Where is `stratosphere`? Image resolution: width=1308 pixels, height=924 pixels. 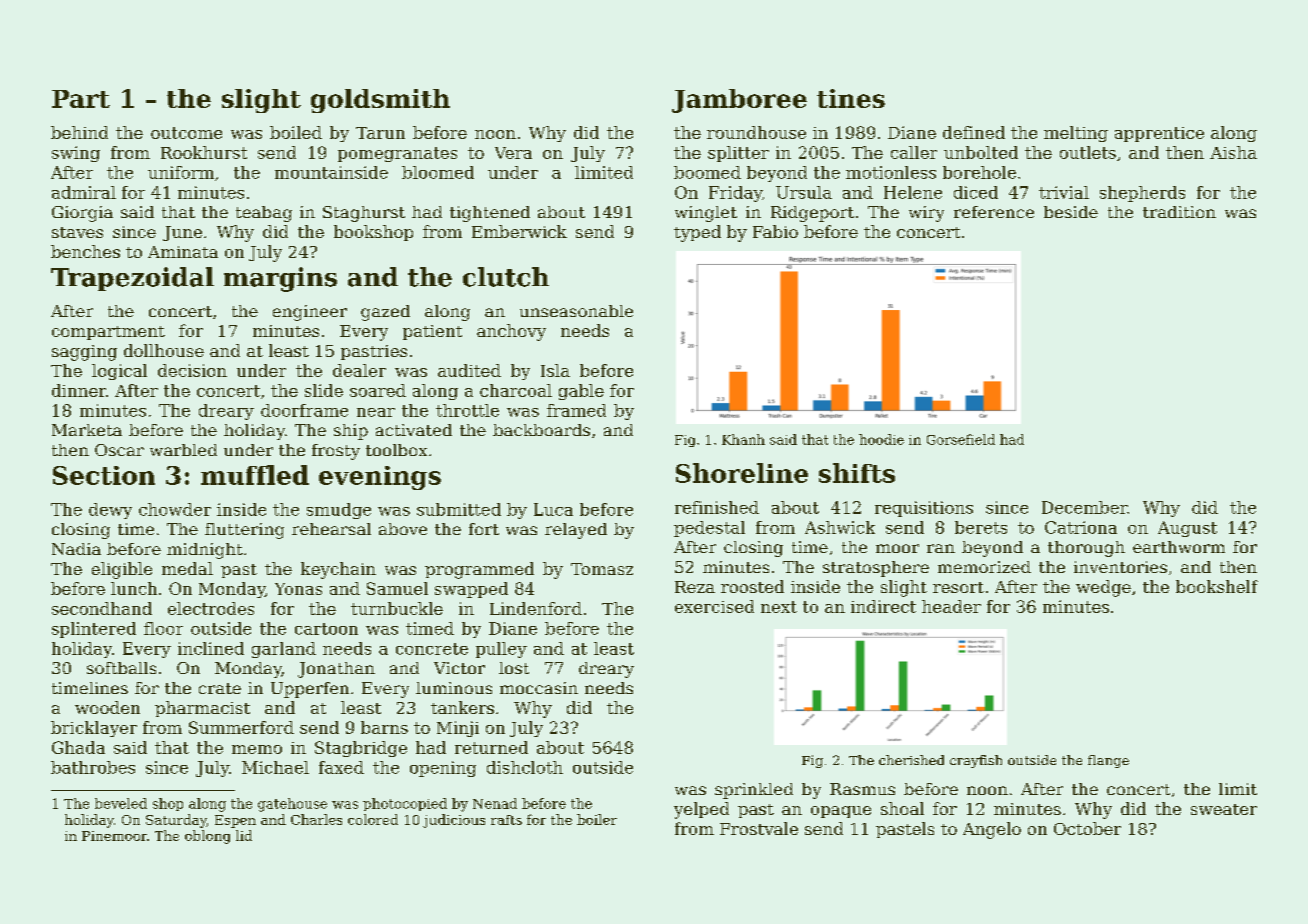 stratosphere is located at coordinates (876, 569).
